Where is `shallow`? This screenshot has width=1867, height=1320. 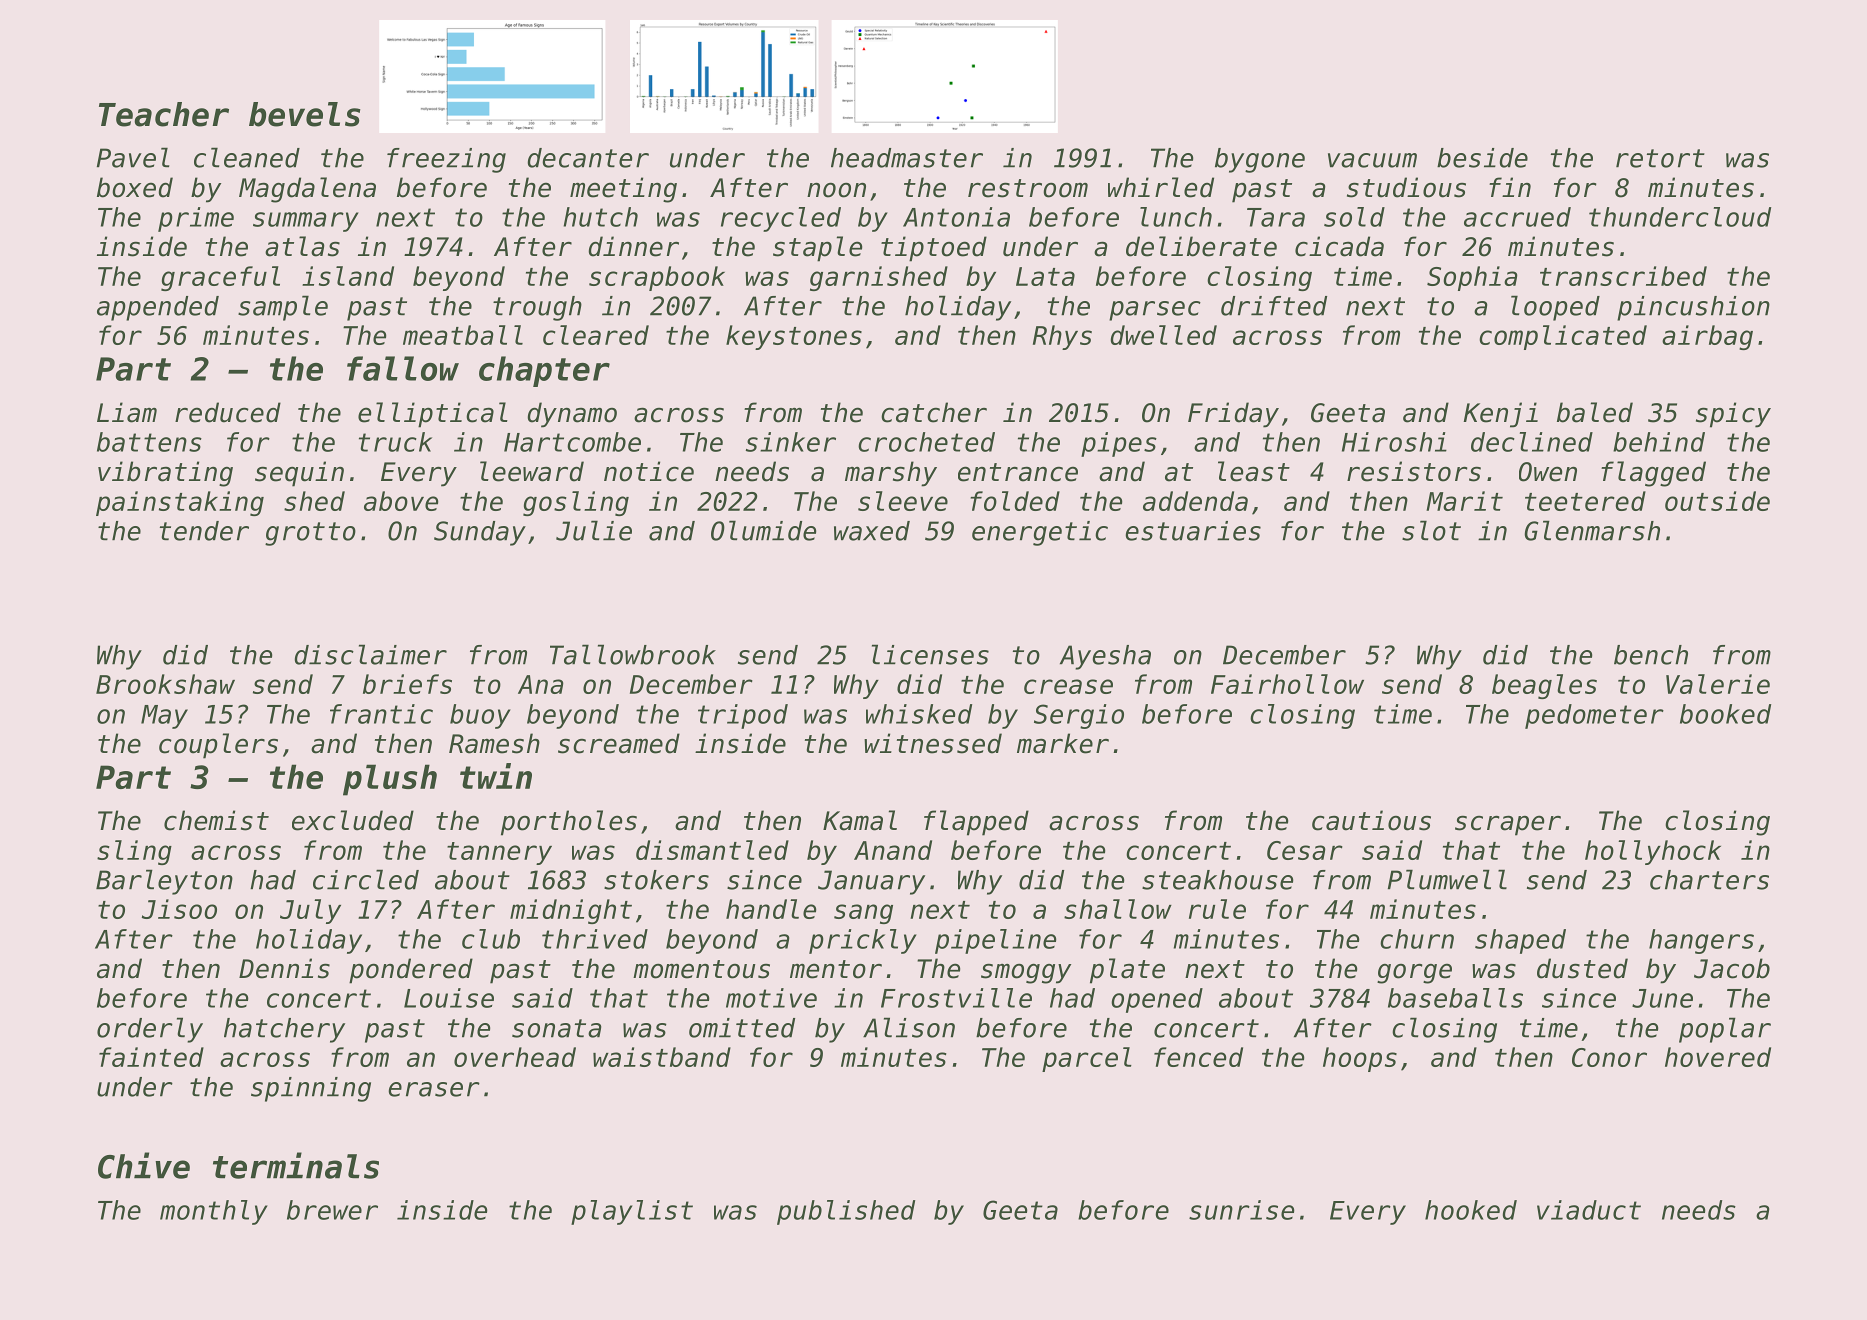
shallow is located at coordinates (1118, 909).
